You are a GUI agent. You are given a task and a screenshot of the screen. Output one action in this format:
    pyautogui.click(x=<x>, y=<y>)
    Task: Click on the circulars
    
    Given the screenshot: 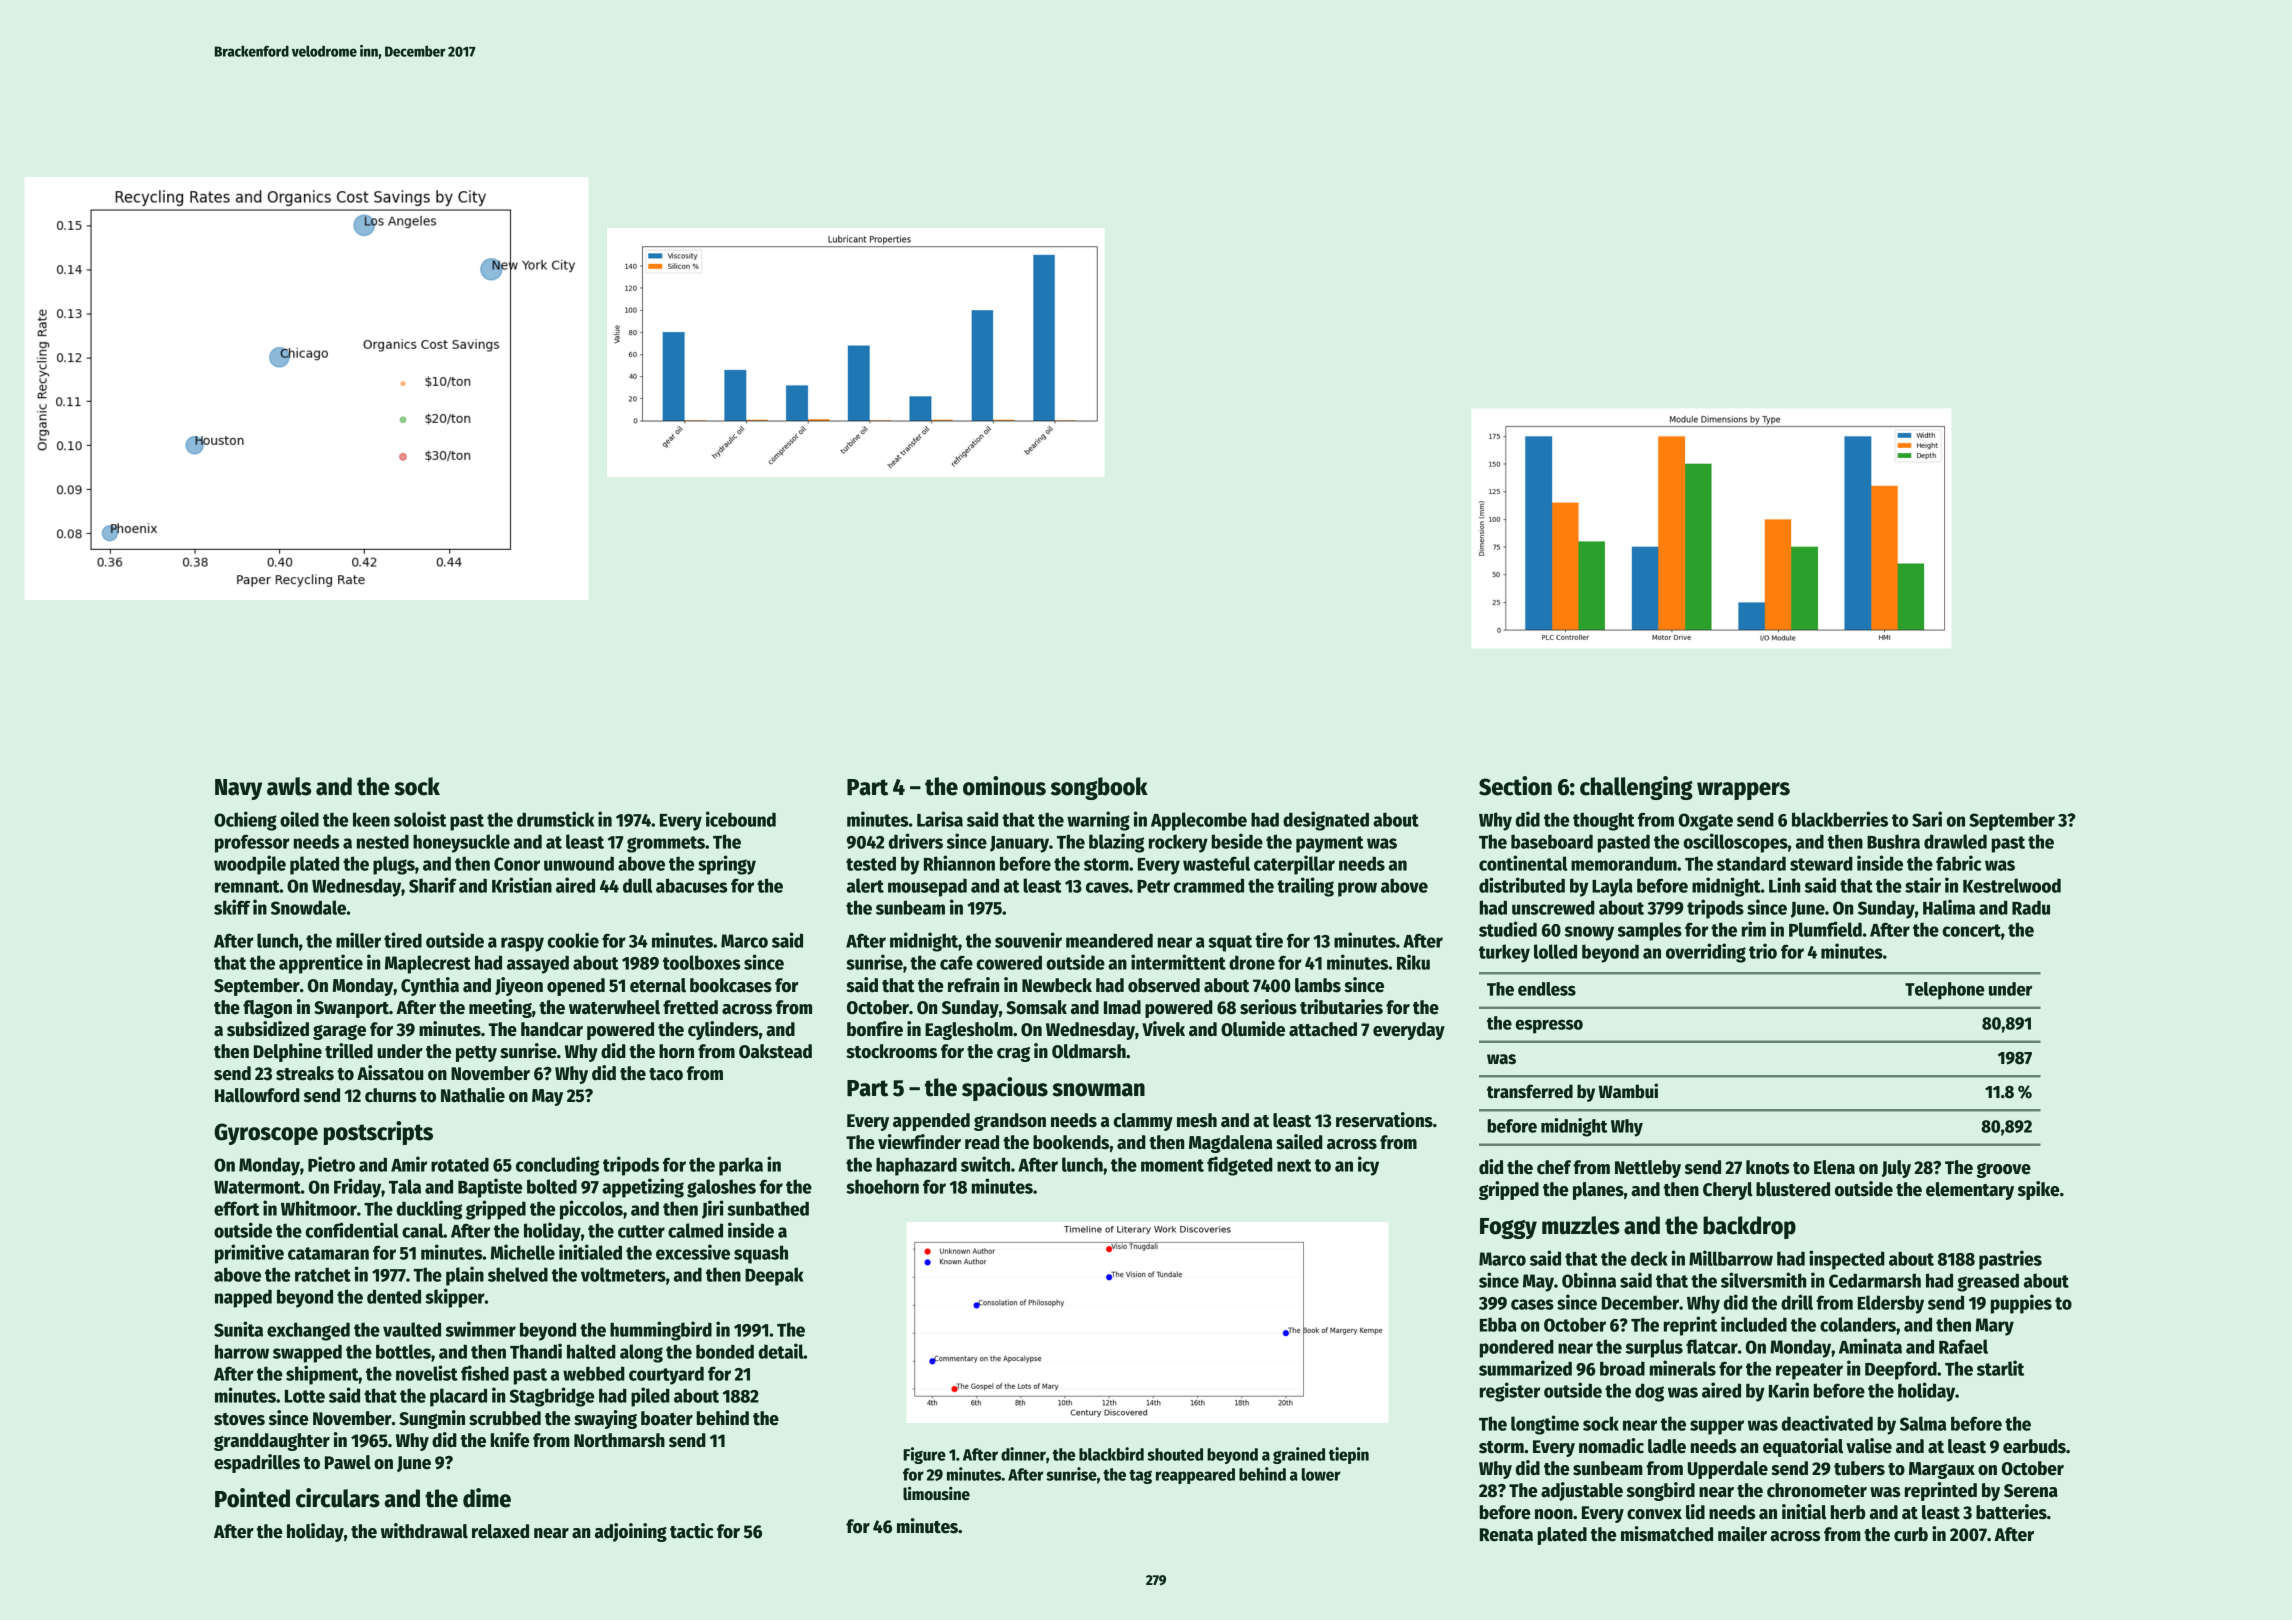 What is the action you would take?
    pyautogui.click(x=338, y=1498)
